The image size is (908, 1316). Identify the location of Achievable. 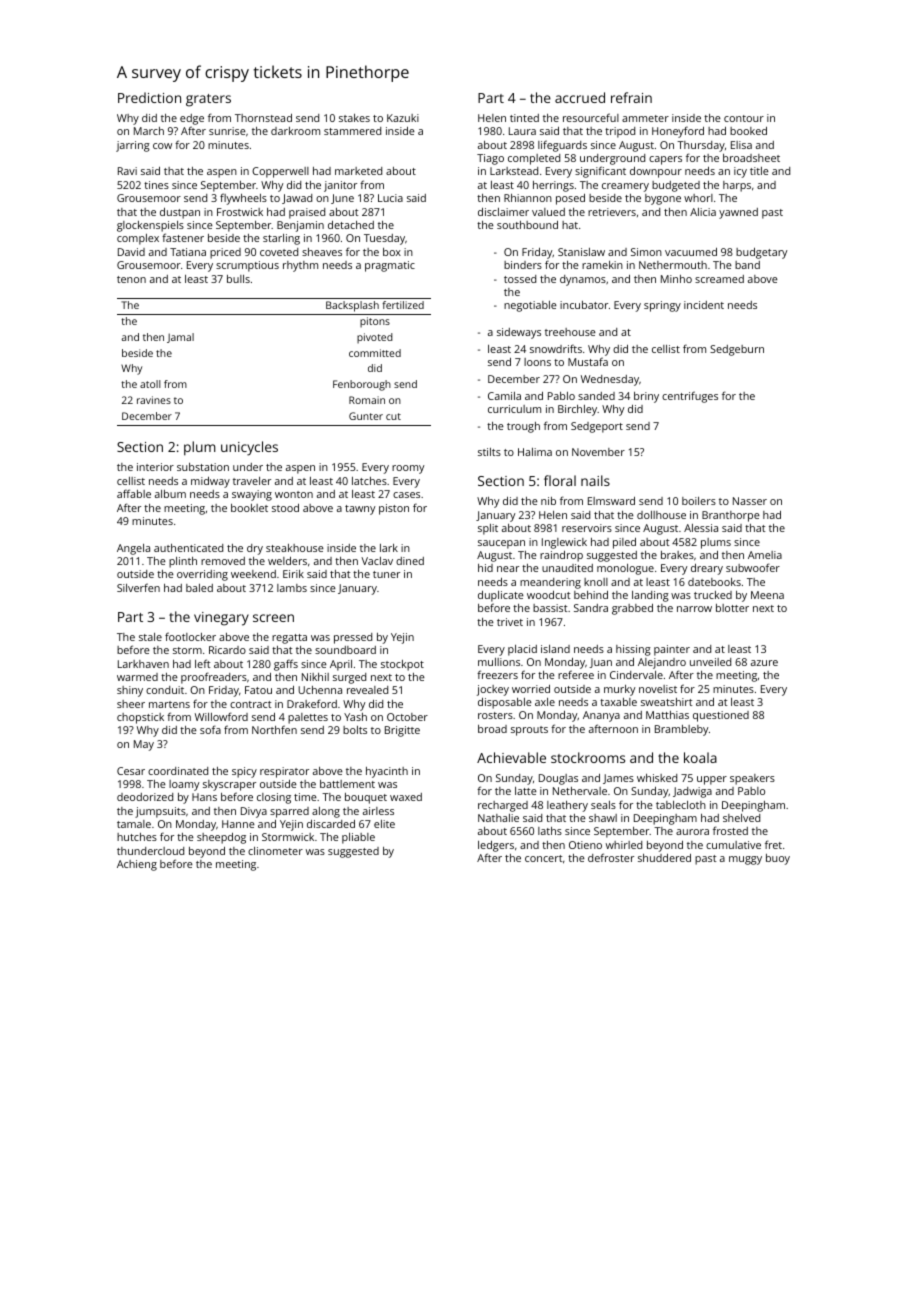
(511, 757).
